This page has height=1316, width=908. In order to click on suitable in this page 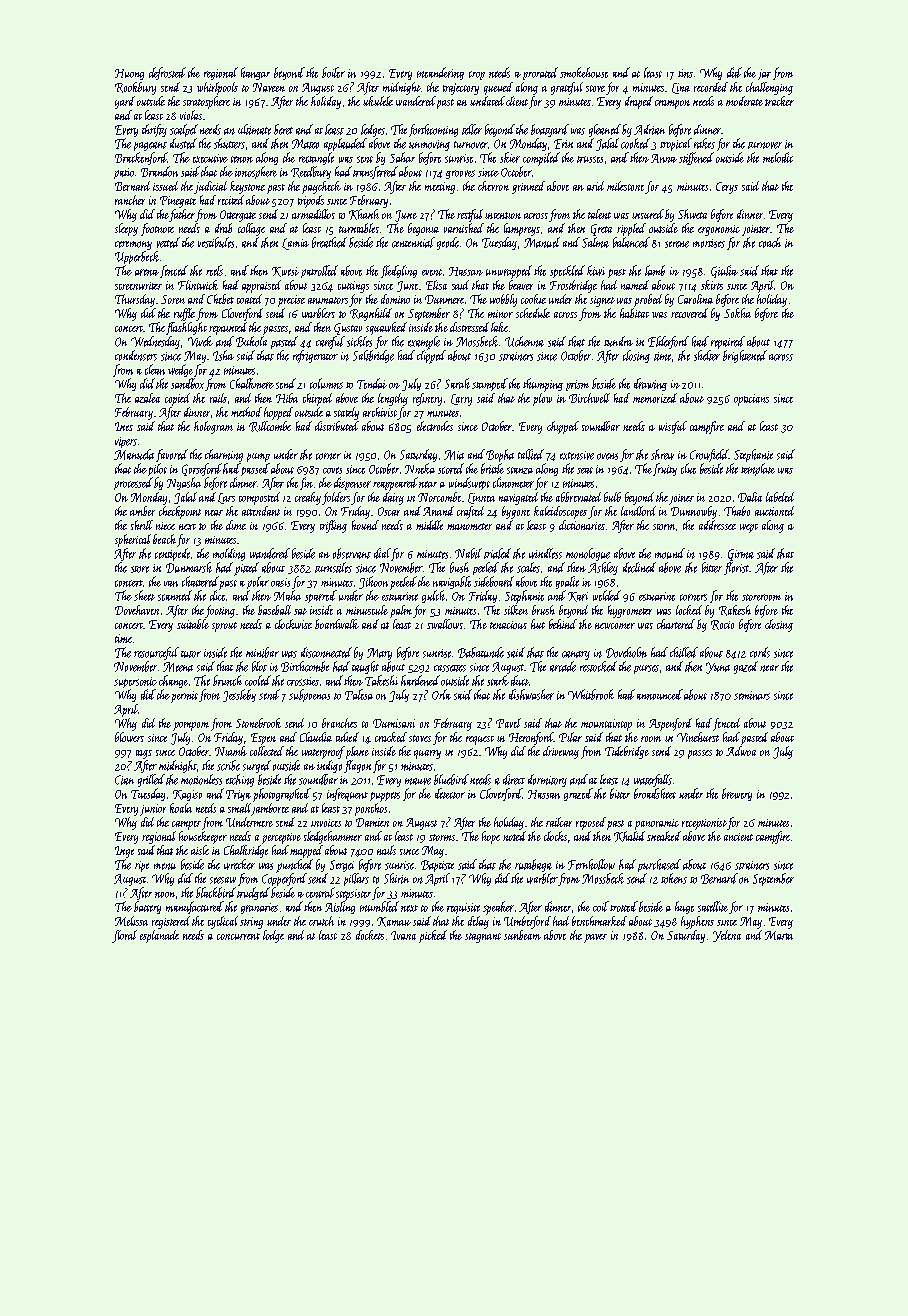, I will do `click(193, 624)`.
